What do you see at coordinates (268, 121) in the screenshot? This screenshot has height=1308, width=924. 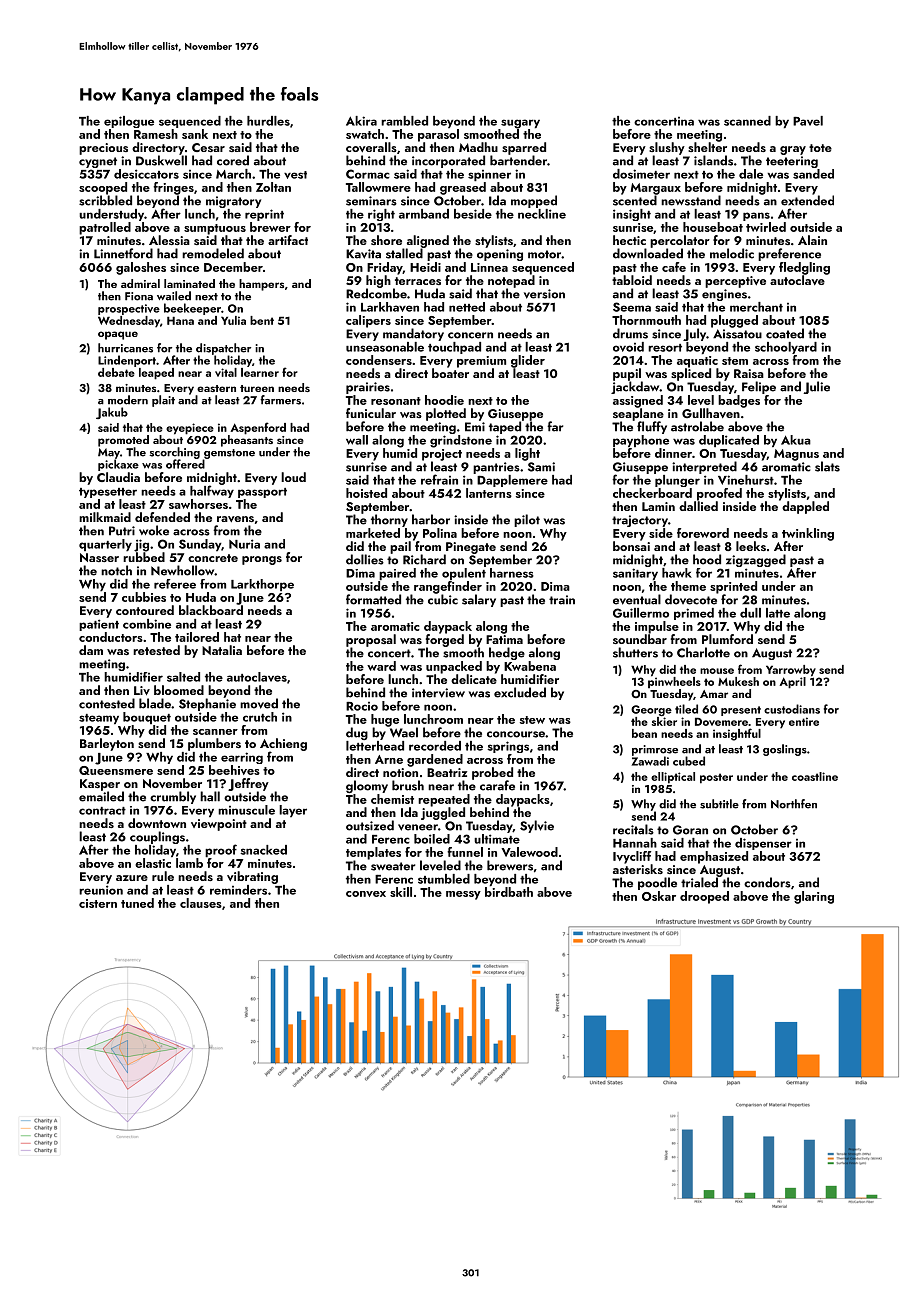 I see `hurdles` at bounding box center [268, 121].
